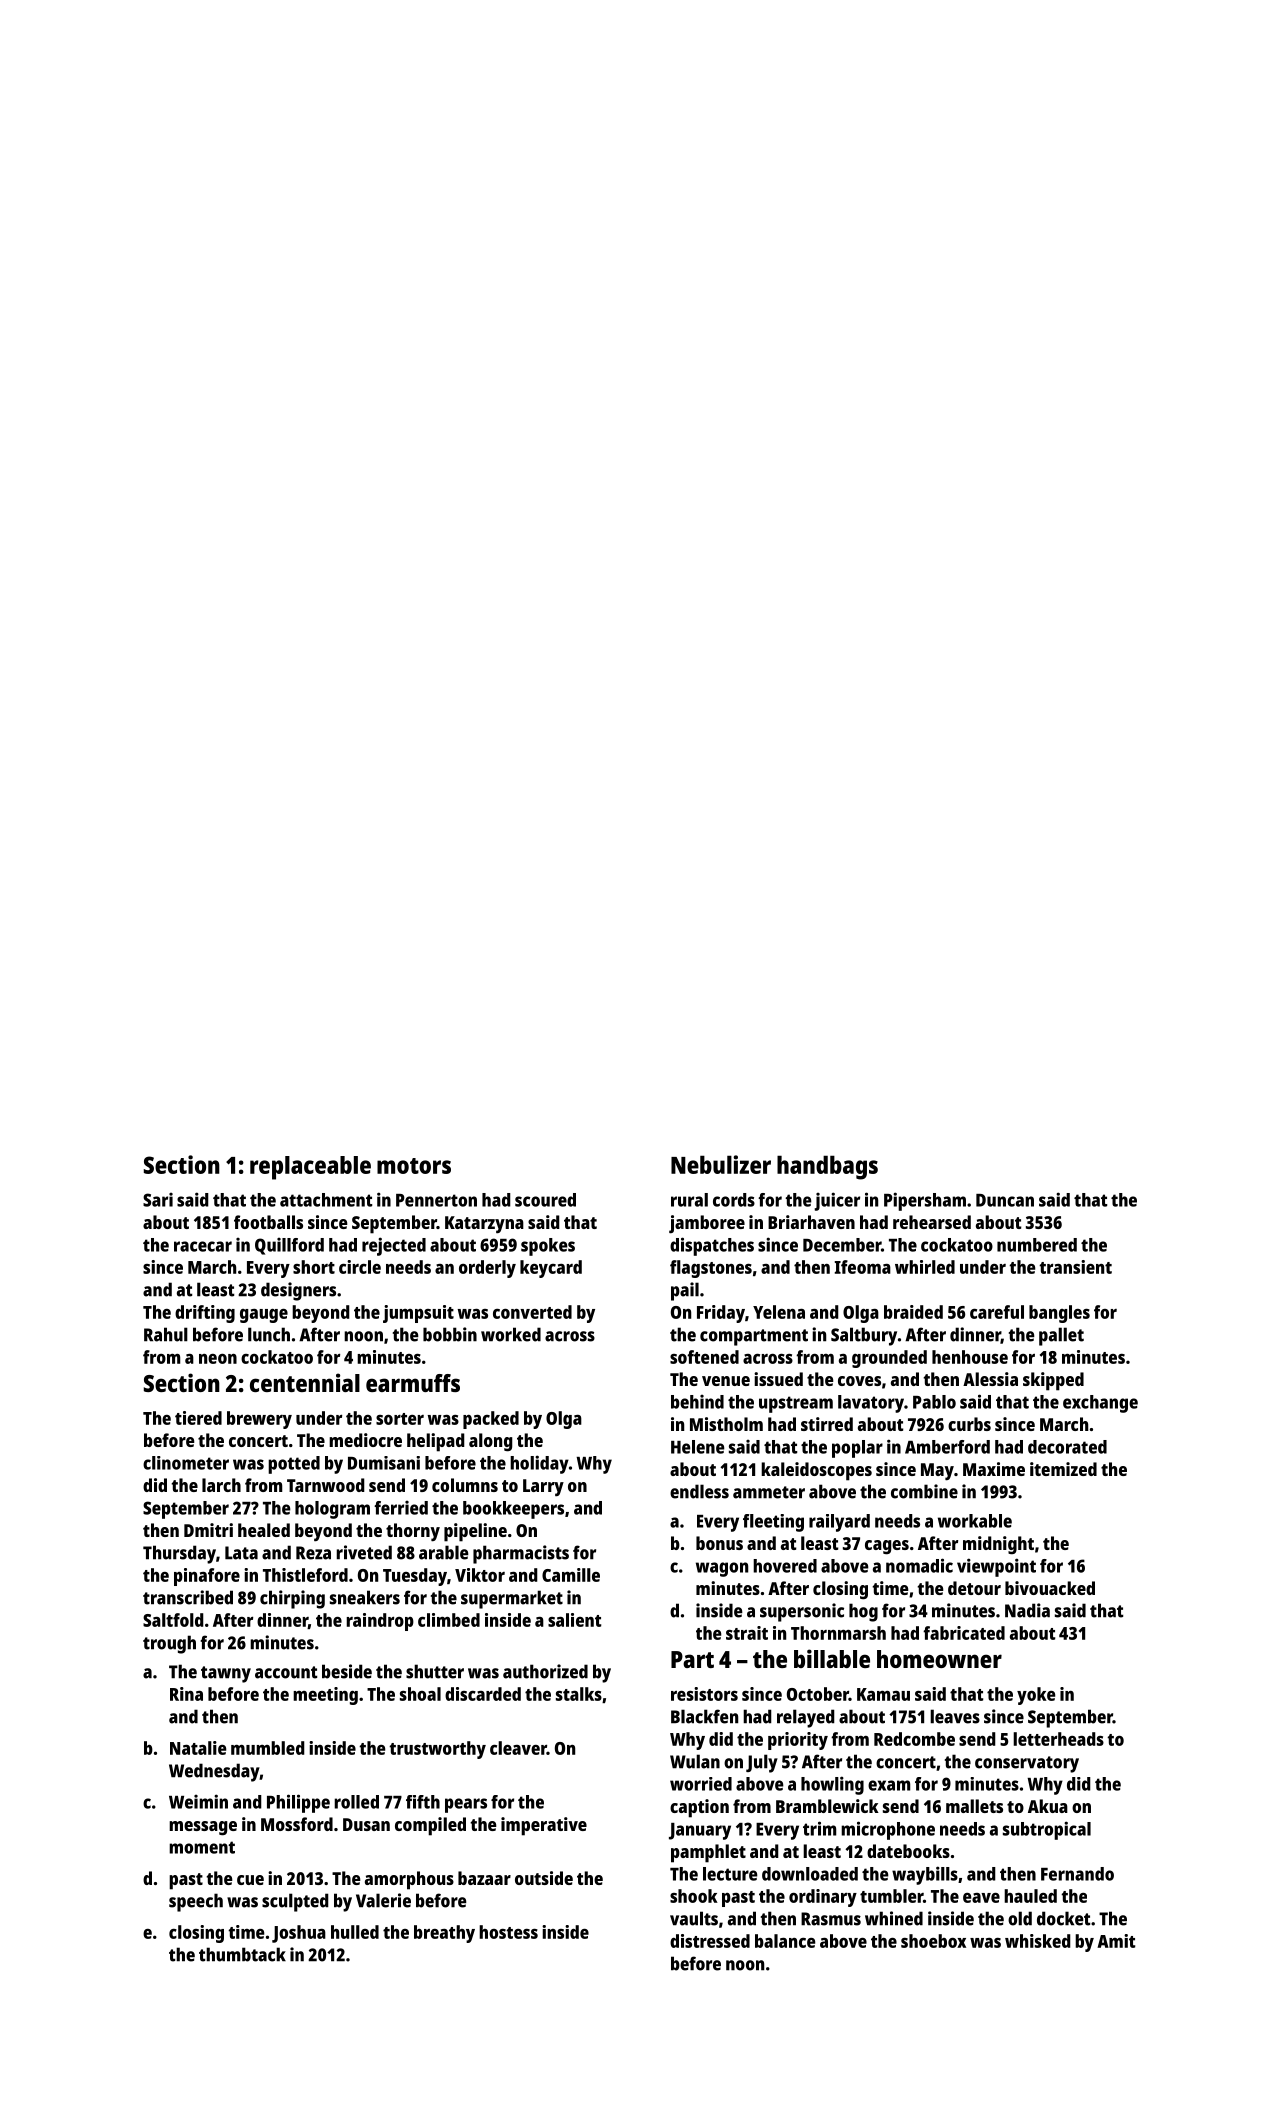 This screenshot has width=1283, height=2113. What do you see at coordinates (1116, 1941) in the screenshot?
I see `Amit` at bounding box center [1116, 1941].
